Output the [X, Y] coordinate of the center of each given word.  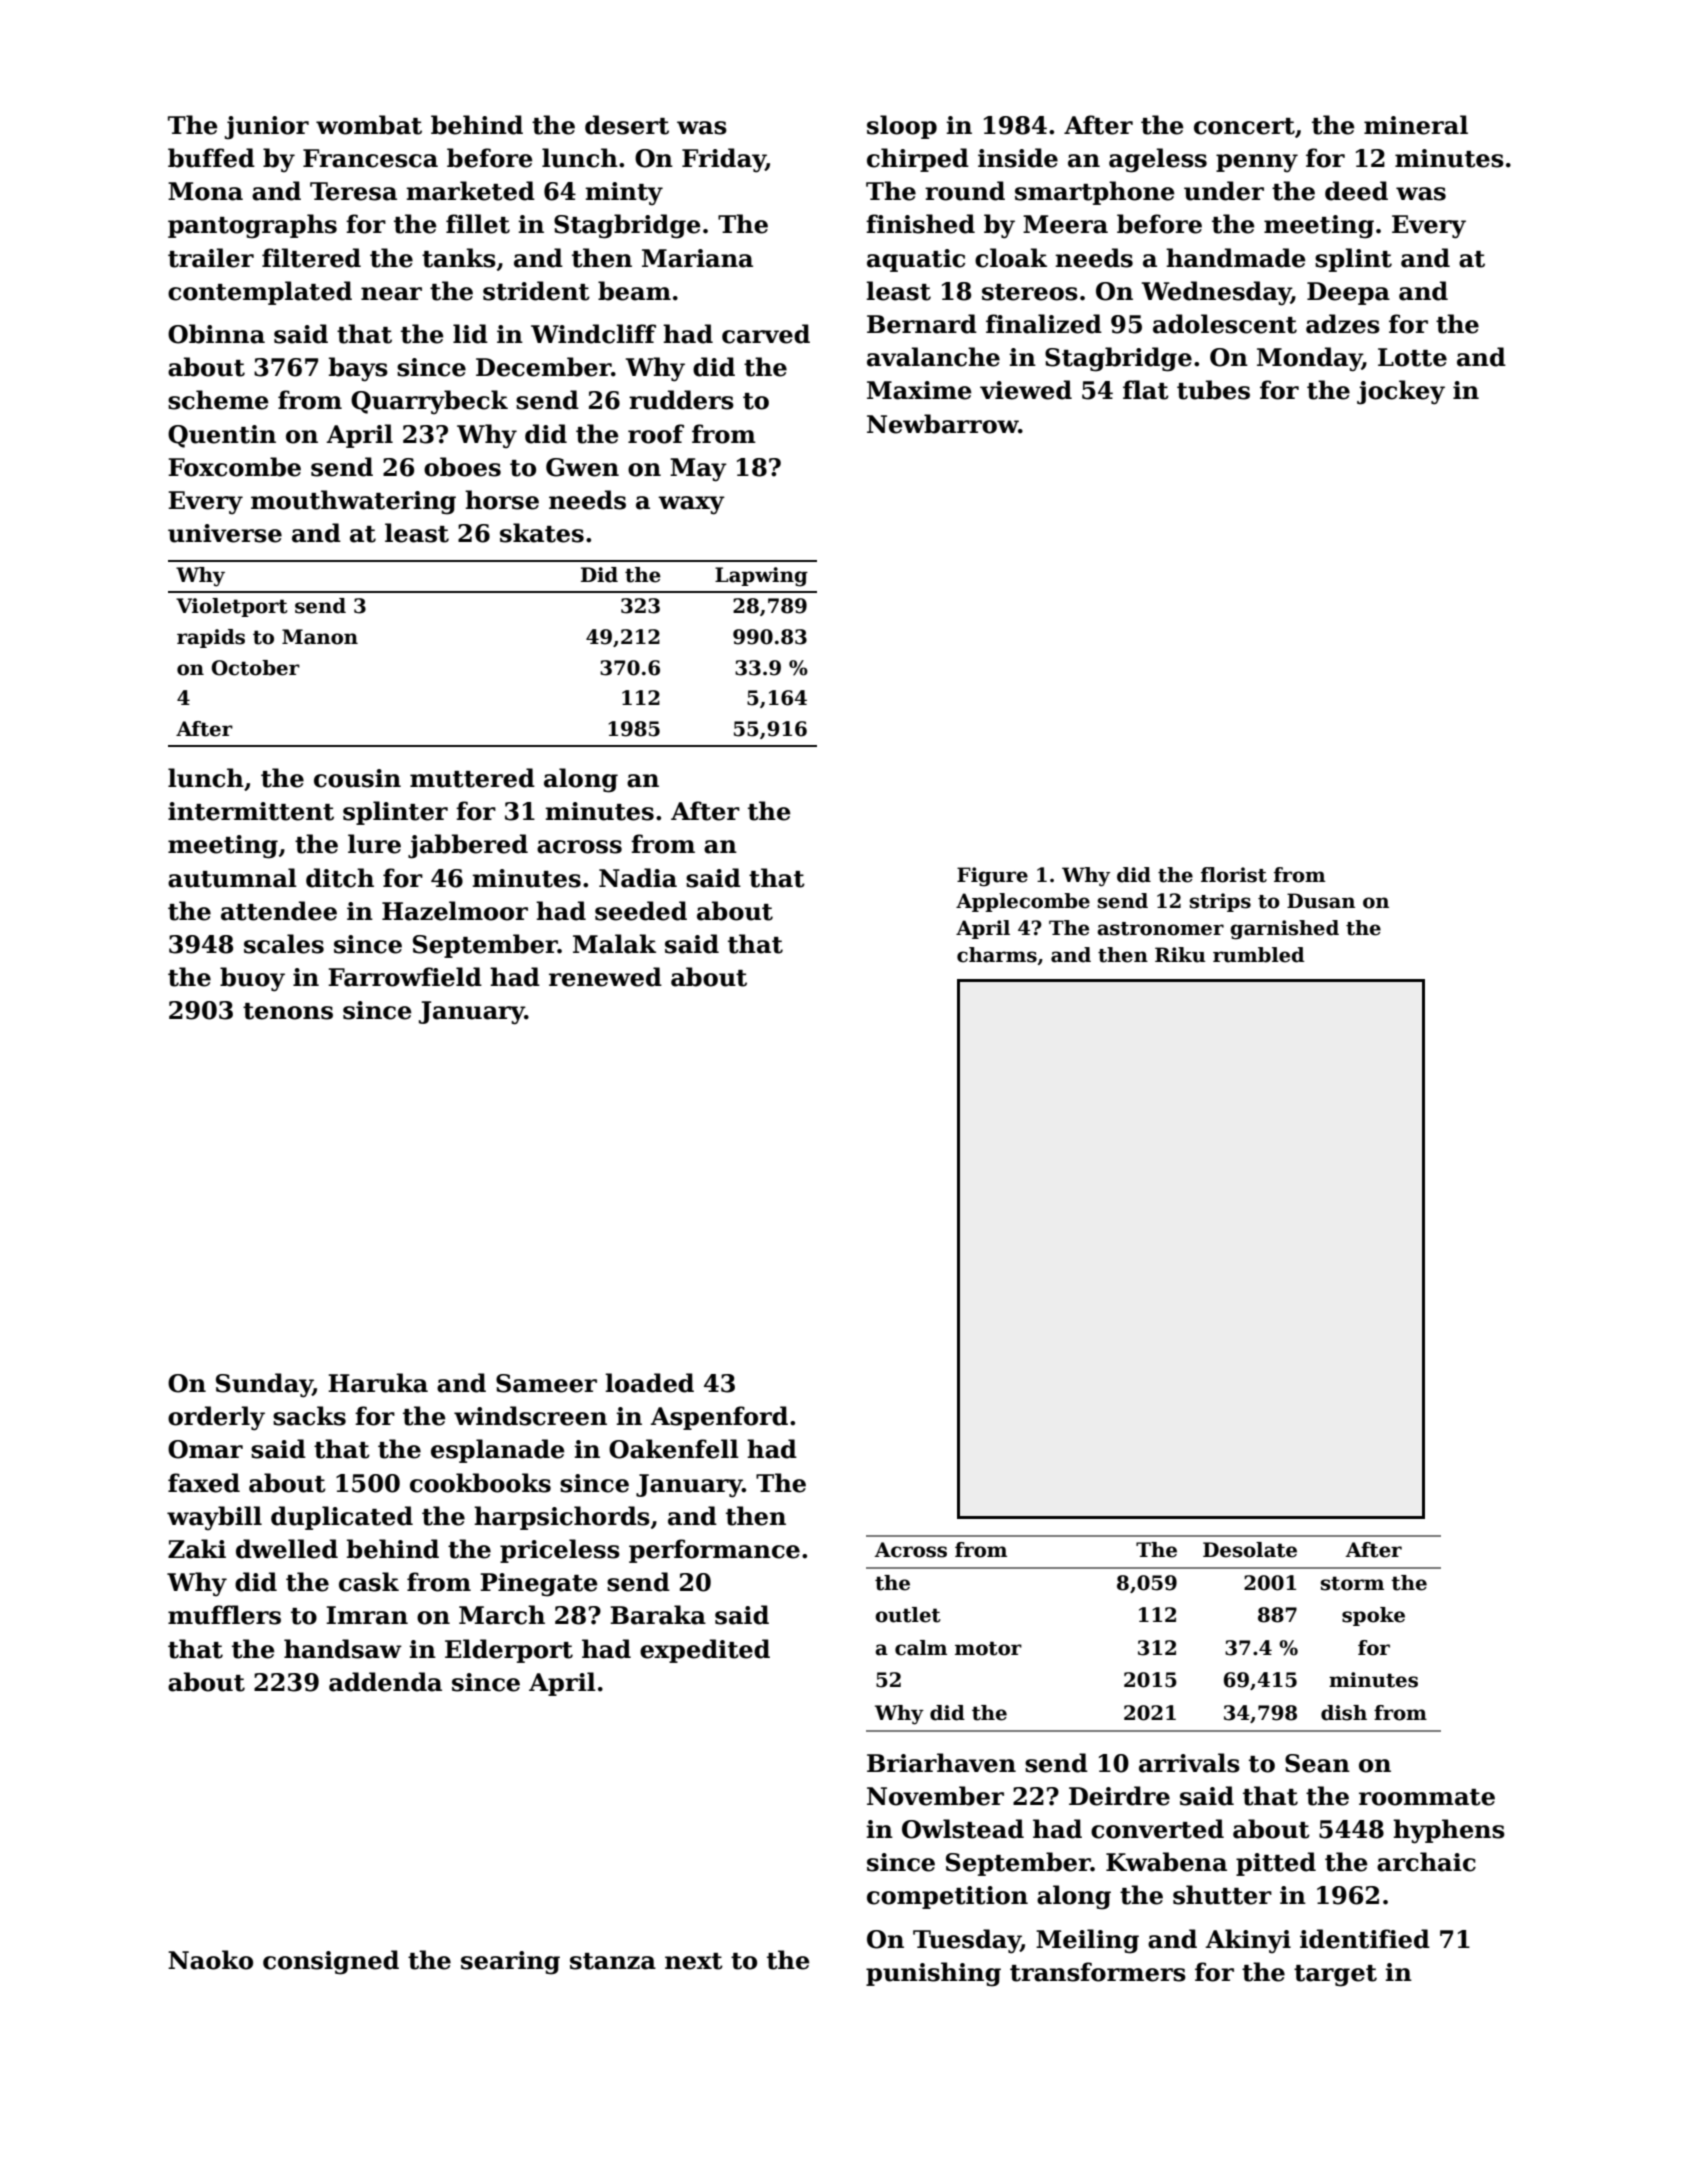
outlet [908, 1615]
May [698, 470]
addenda [385, 1682]
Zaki [197, 1549]
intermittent [251, 811]
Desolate [1250, 1550]
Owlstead [963, 1829]
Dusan [1321, 901]
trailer [211, 258]
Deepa [1348, 293]
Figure [992, 877]
